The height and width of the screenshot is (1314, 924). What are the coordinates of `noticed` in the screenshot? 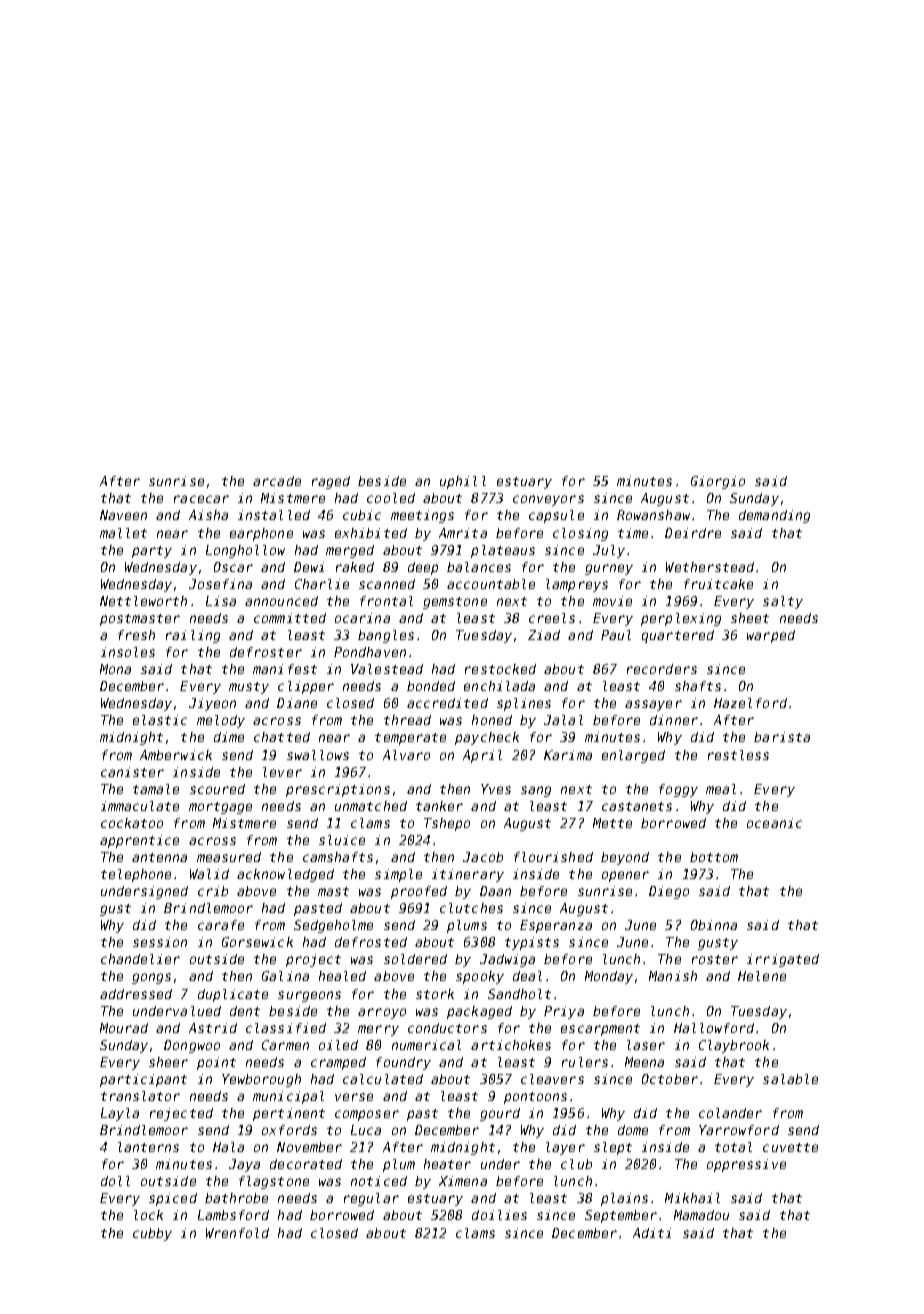 It's located at (379, 1181).
